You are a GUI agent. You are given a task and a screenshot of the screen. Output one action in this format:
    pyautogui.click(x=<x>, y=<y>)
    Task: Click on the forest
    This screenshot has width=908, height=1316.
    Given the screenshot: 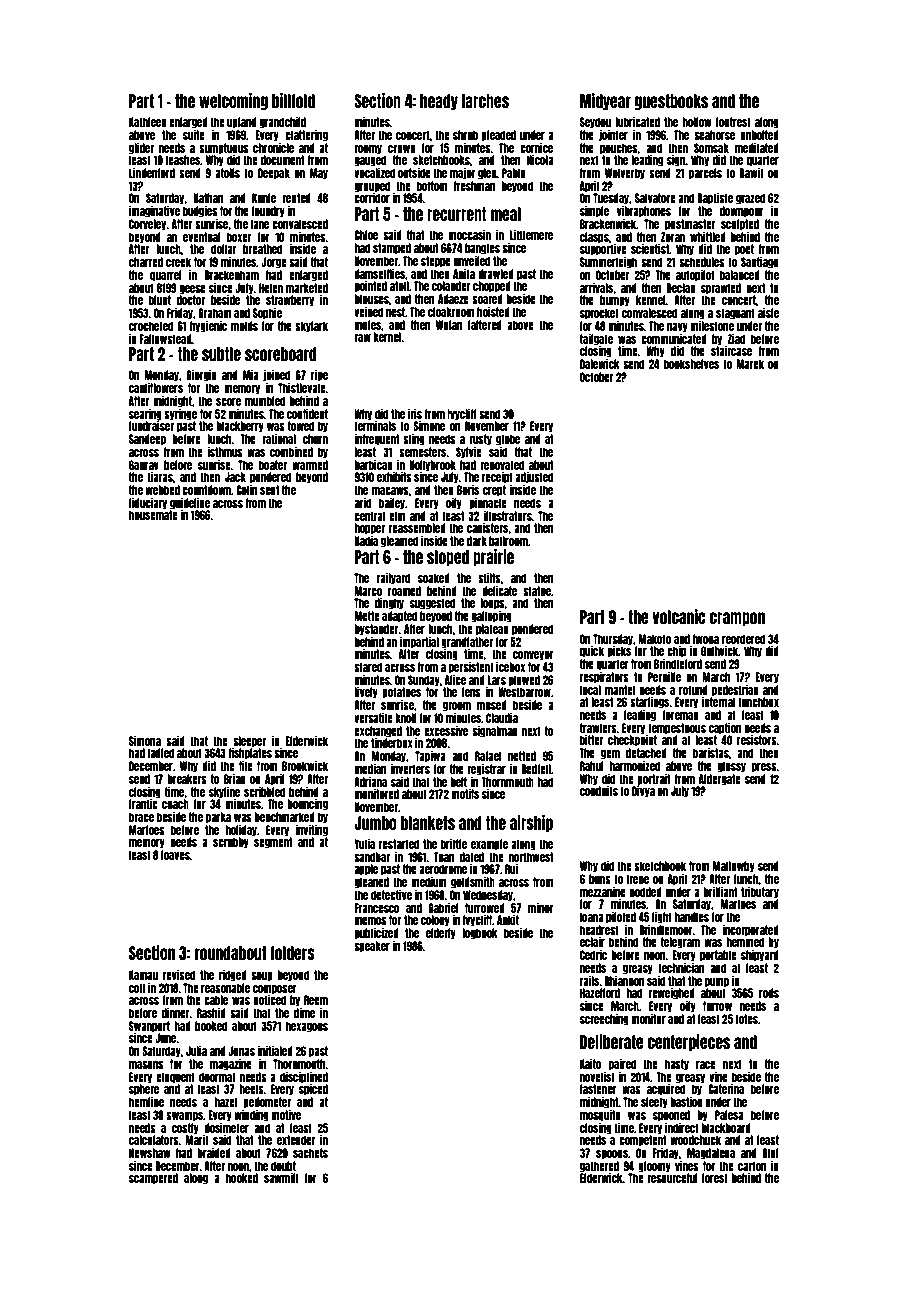 What is the action you would take?
    pyautogui.click(x=715, y=1178)
